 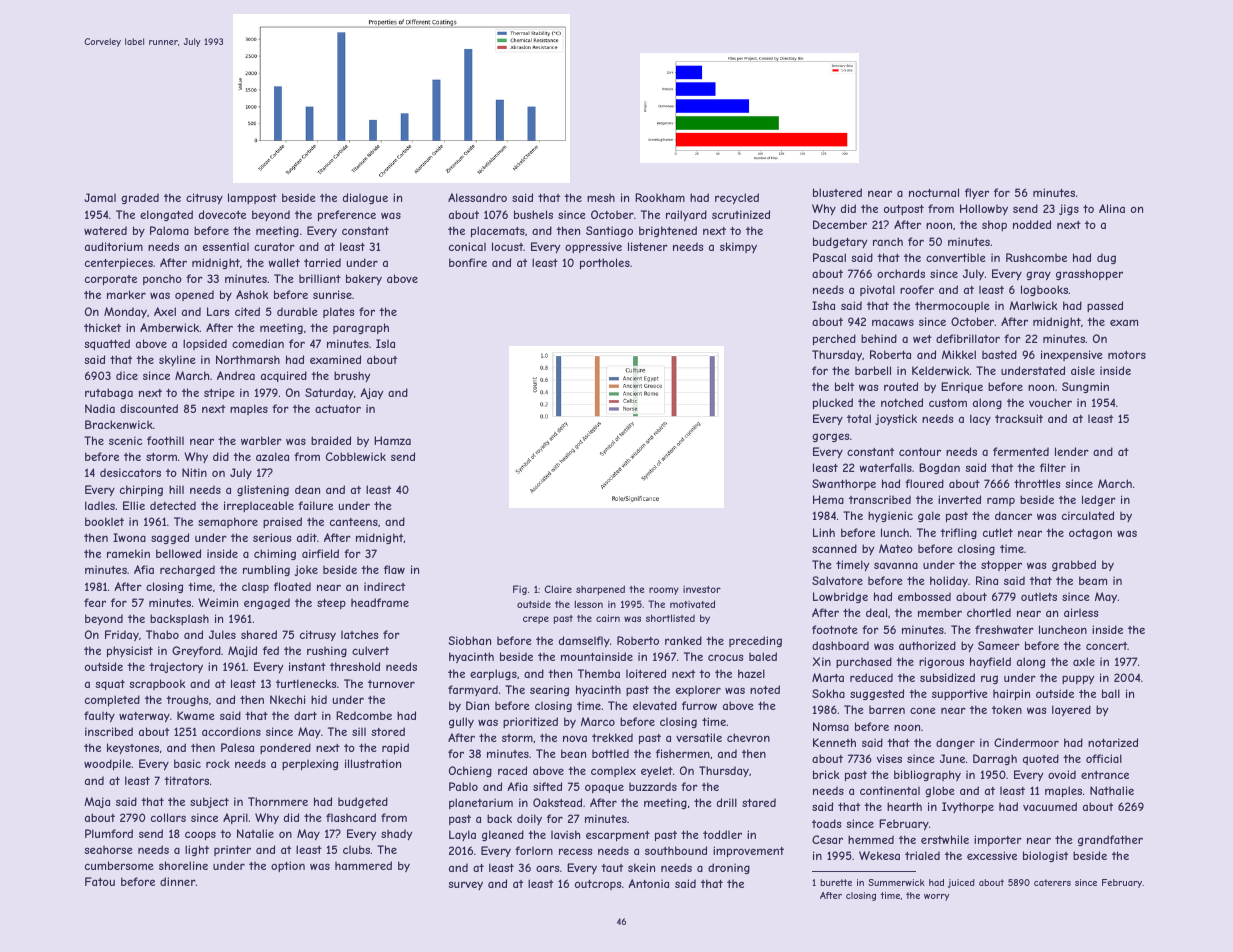 What do you see at coordinates (119, 263) in the screenshot?
I see `centerpieces` at bounding box center [119, 263].
